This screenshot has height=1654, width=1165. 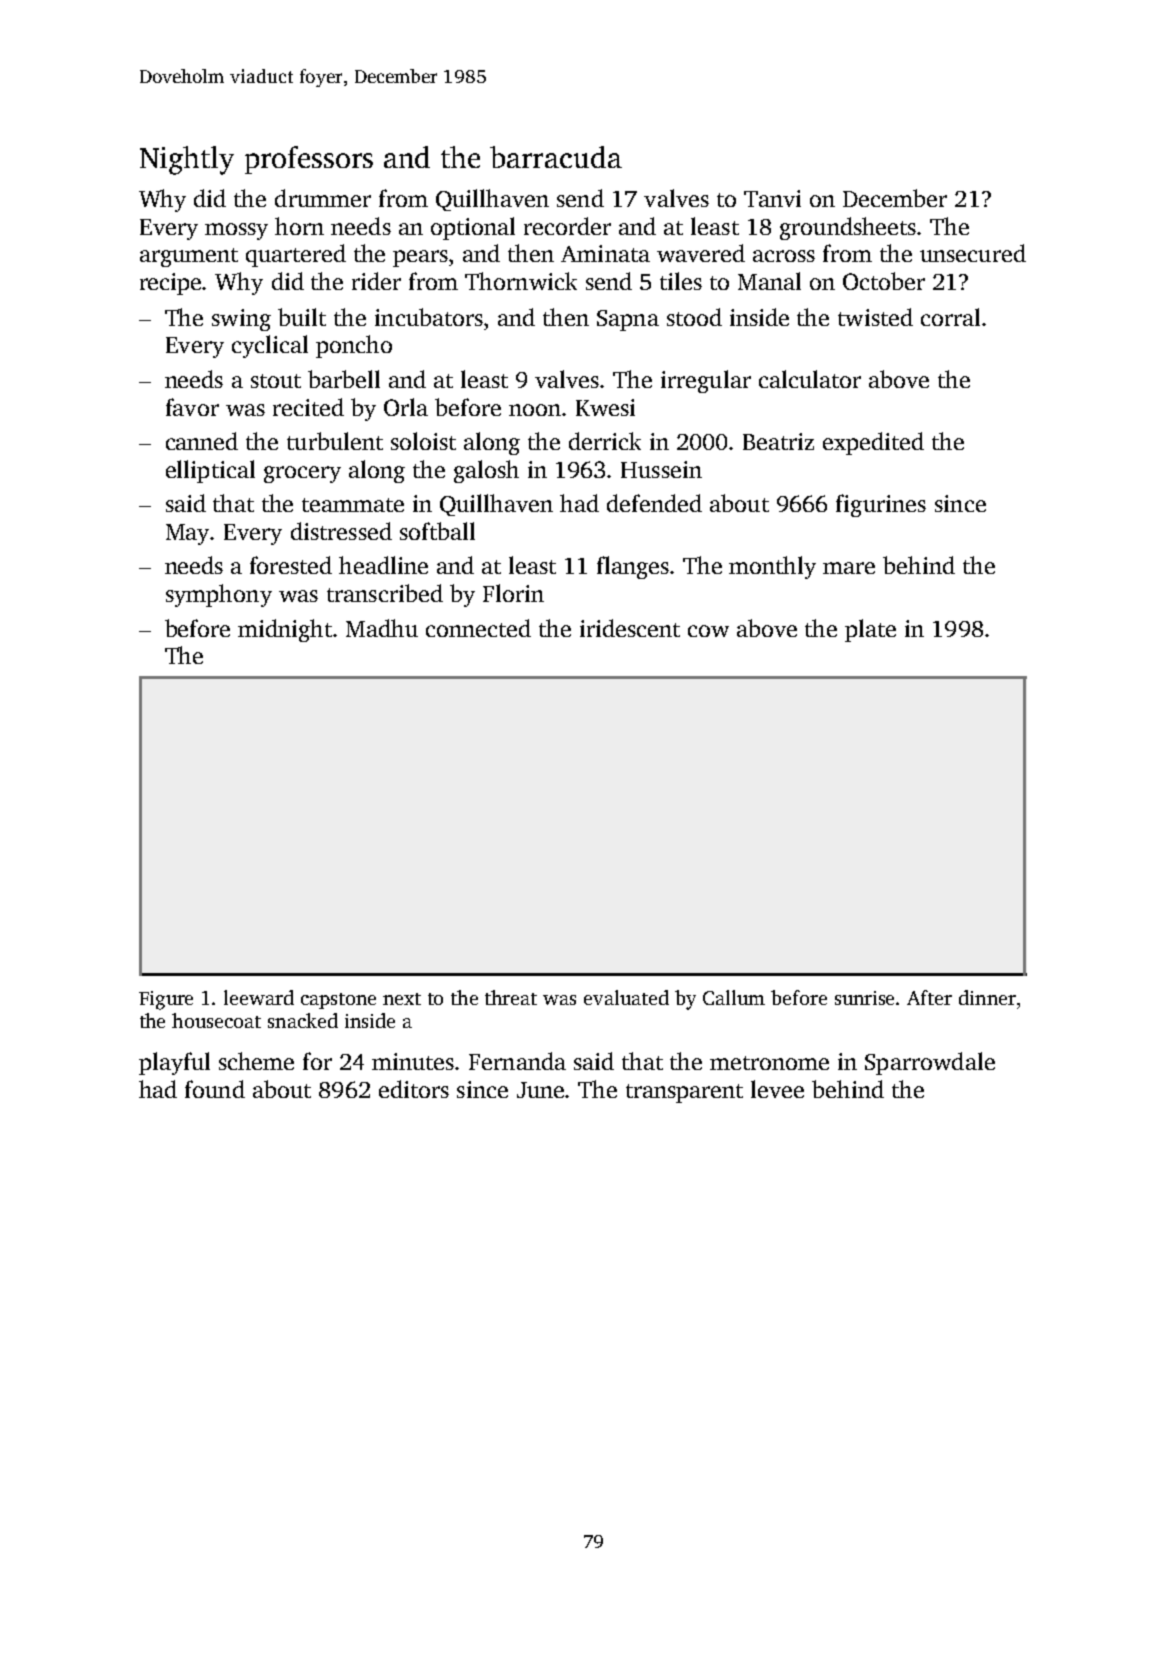 I want to click on stout, so click(x=276, y=381).
